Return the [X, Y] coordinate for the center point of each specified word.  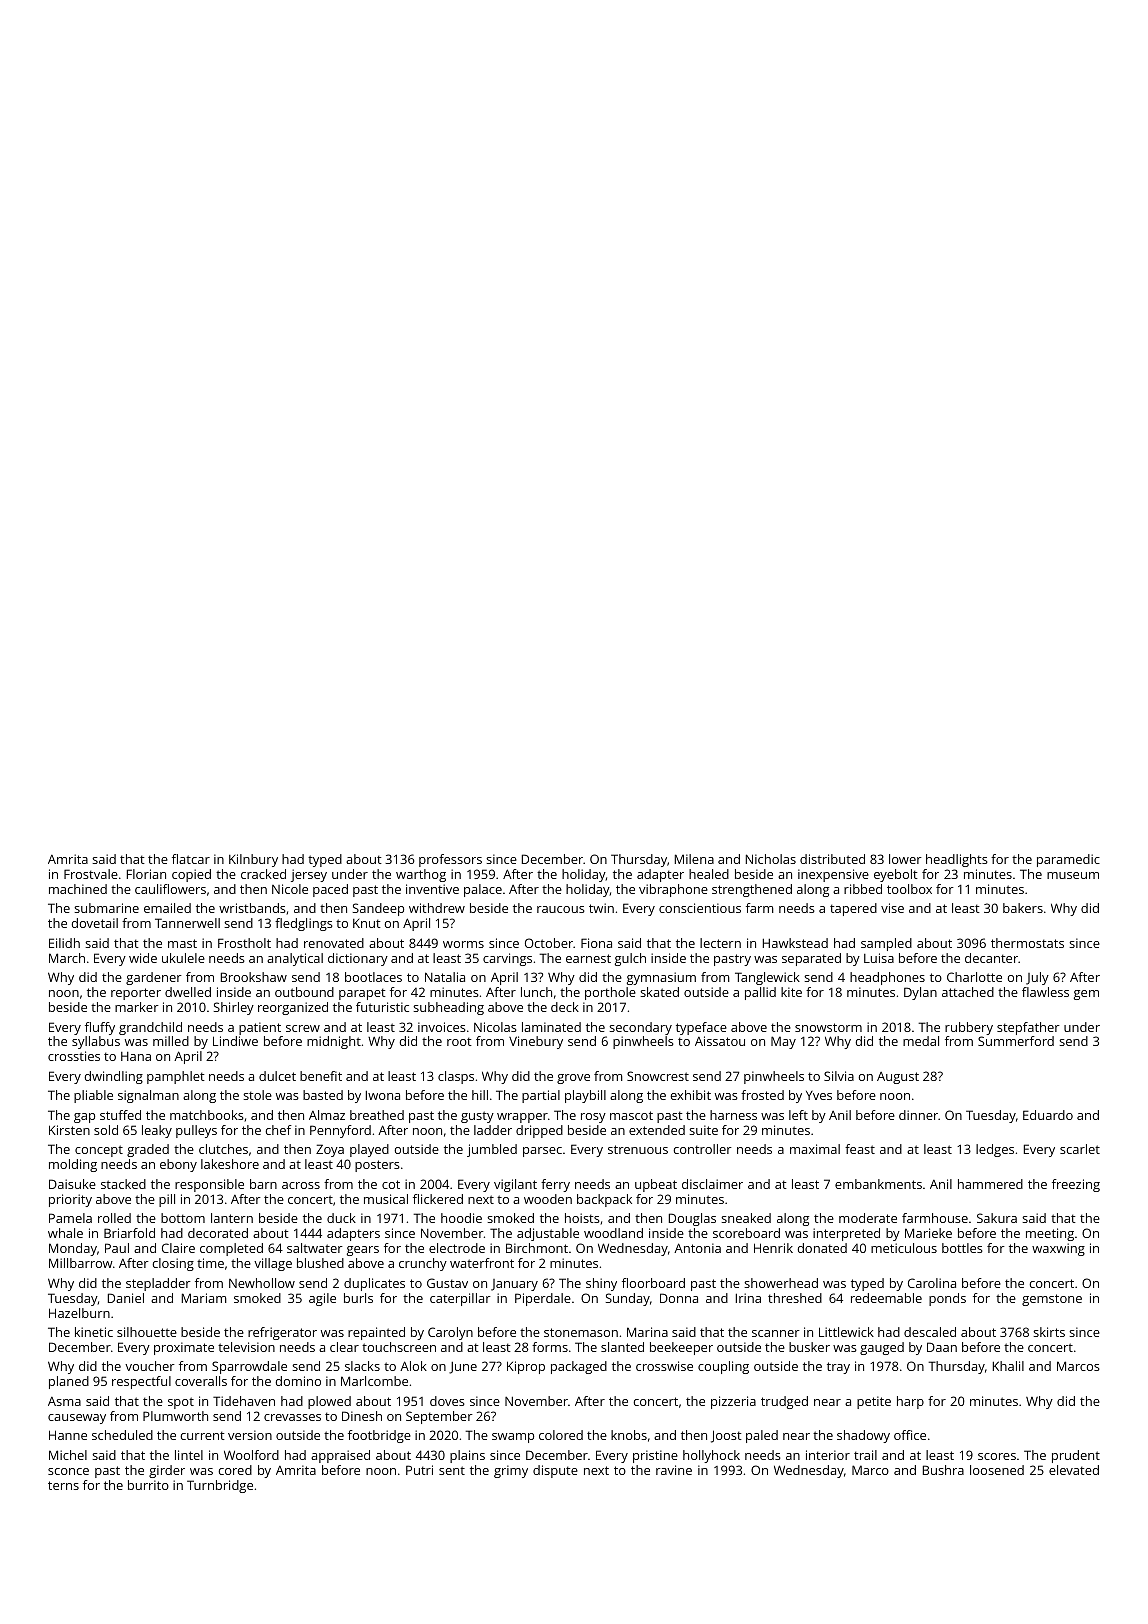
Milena [694, 859]
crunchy [423, 1264]
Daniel [126, 1298]
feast [860, 1149]
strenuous [638, 1149]
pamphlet [176, 1077]
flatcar [191, 859]
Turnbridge [220, 1486]
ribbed [863, 889]
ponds [947, 1299]
